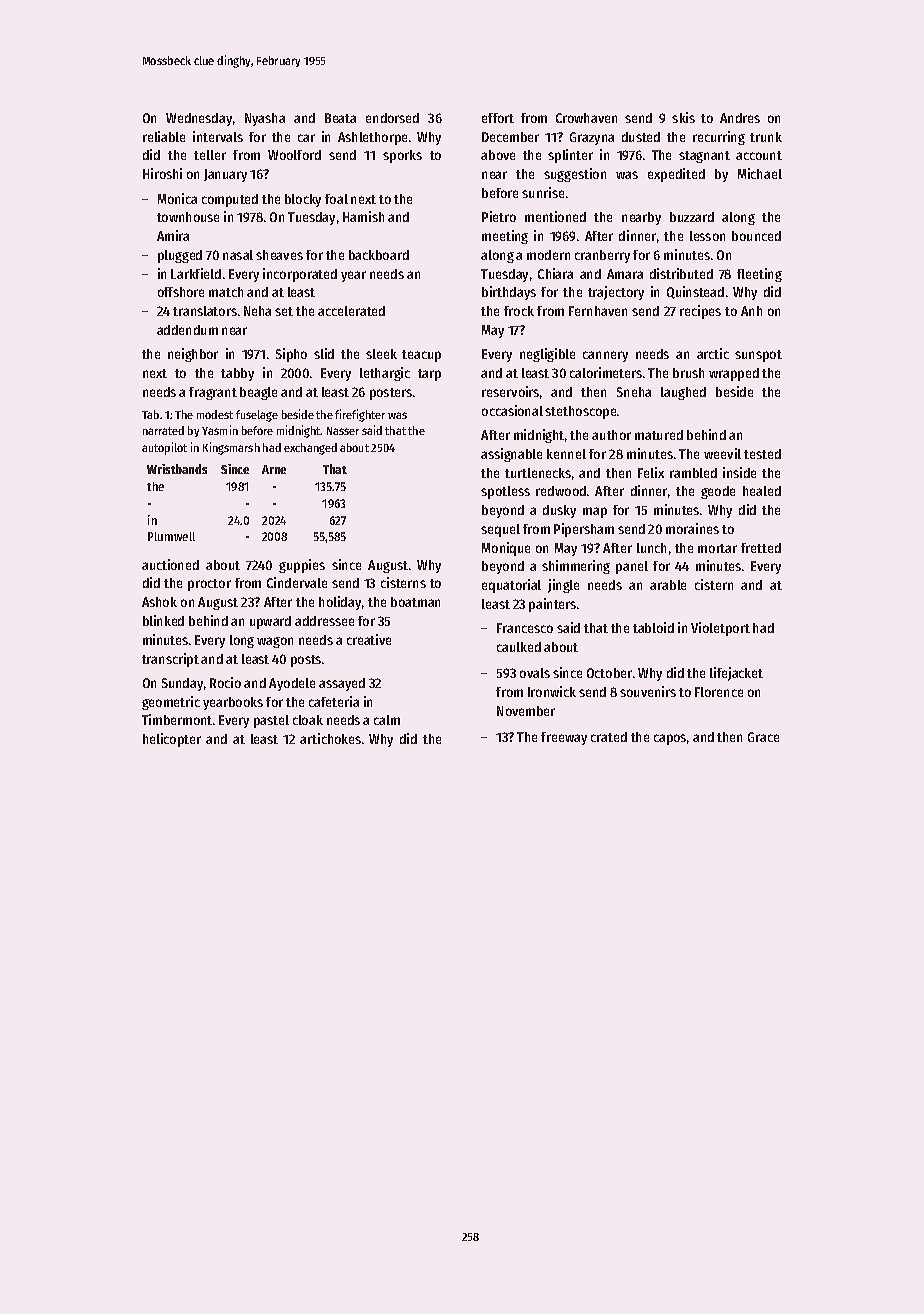 Image resolution: width=924 pixels, height=1314 pixels. Describe the element at coordinates (498, 118) in the page. I see `effort` at that location.
